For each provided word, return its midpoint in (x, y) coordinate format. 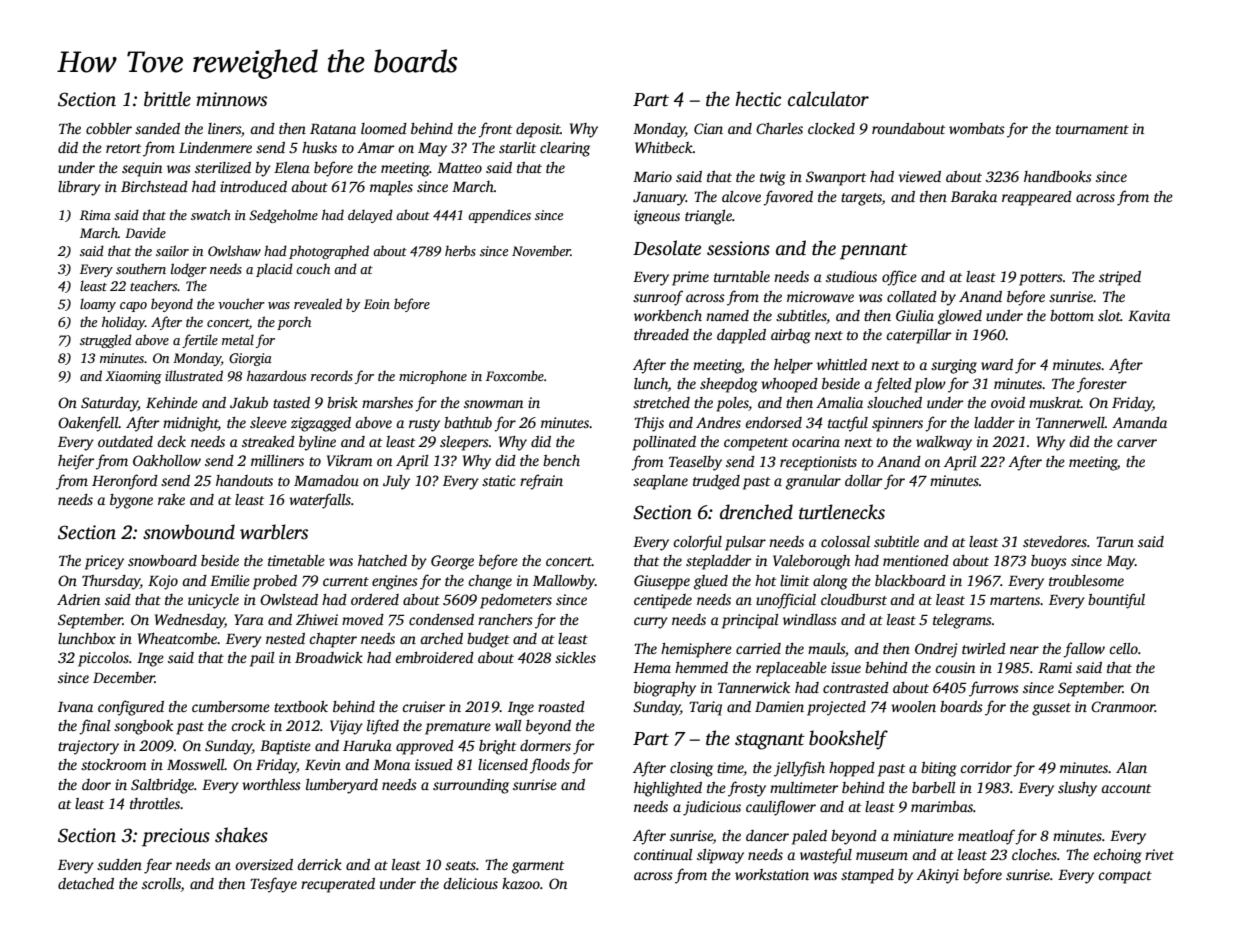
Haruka (367, 745)
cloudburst (854, 599)
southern (141, 268)
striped (1120, 278)
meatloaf (987, 837)
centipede (663, 601)
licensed (503, 764)
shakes (241, 835)
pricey (104, 562)
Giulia (915, 315)
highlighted (668, 789)
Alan (1131, 767)
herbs (460, 250)
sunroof (658, 298)
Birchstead (154, 186)
